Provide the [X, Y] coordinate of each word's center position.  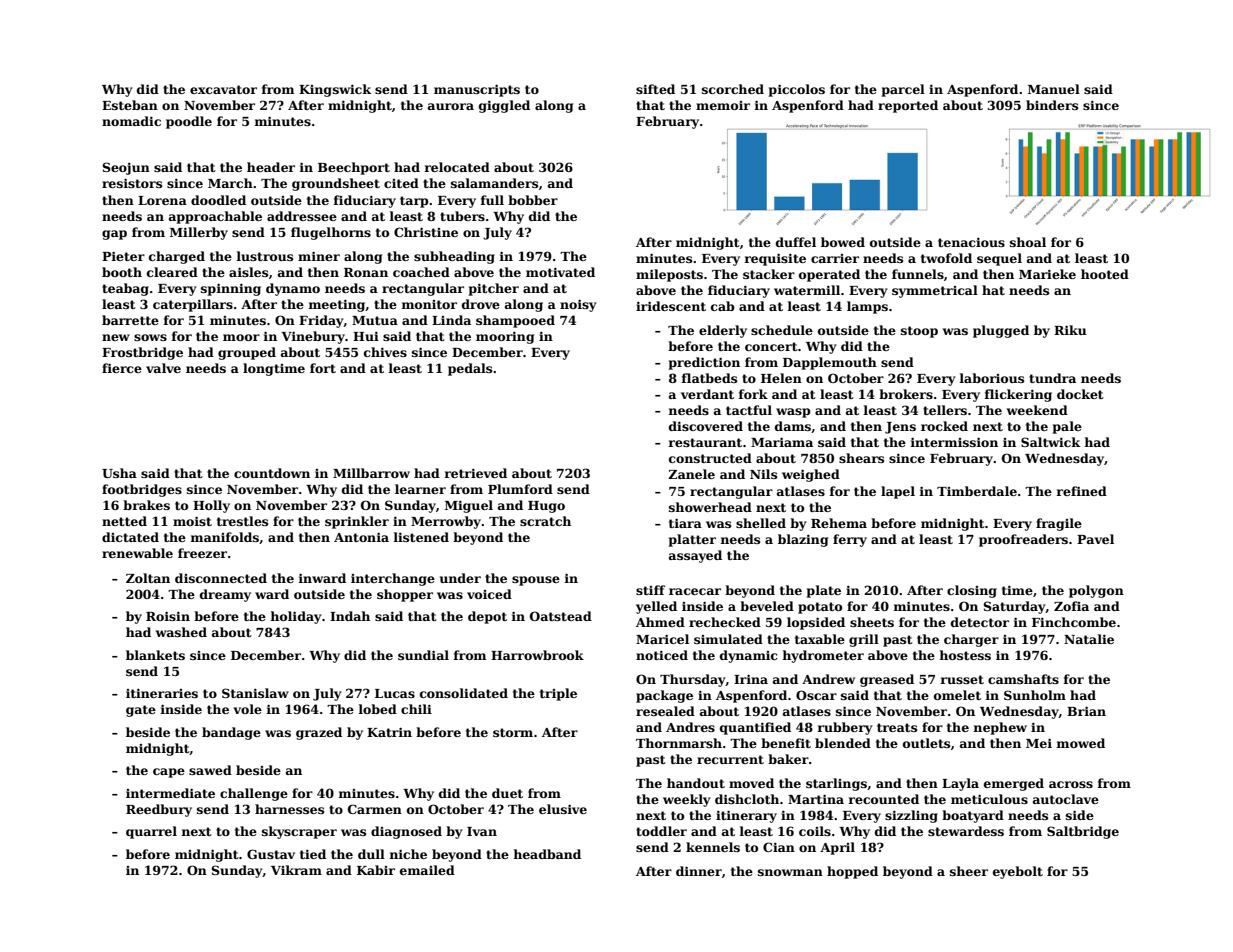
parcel [903, 90]
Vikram [296, 870]
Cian [779, 847]
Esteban [130, 105]
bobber [533, 200]
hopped [852, 872]
